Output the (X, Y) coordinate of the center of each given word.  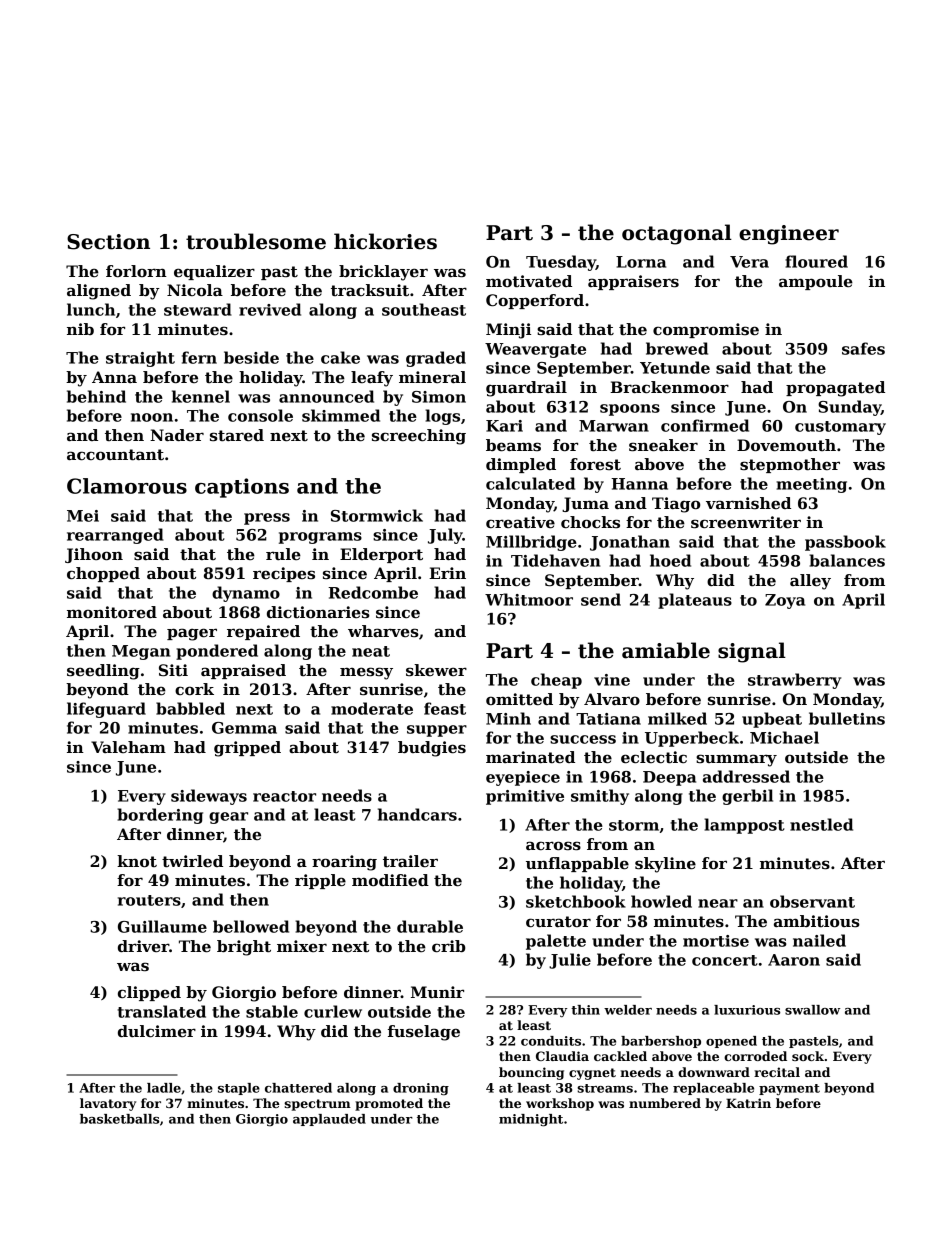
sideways (209, 797)
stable (272, 1011)
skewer (436, 670)
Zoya (785, 601)
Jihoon (94, 555)
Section (108, 242)
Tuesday (561, 263)
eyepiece (523, 778)
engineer (789, 235)
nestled (821, 824)
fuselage (424, 1033)
